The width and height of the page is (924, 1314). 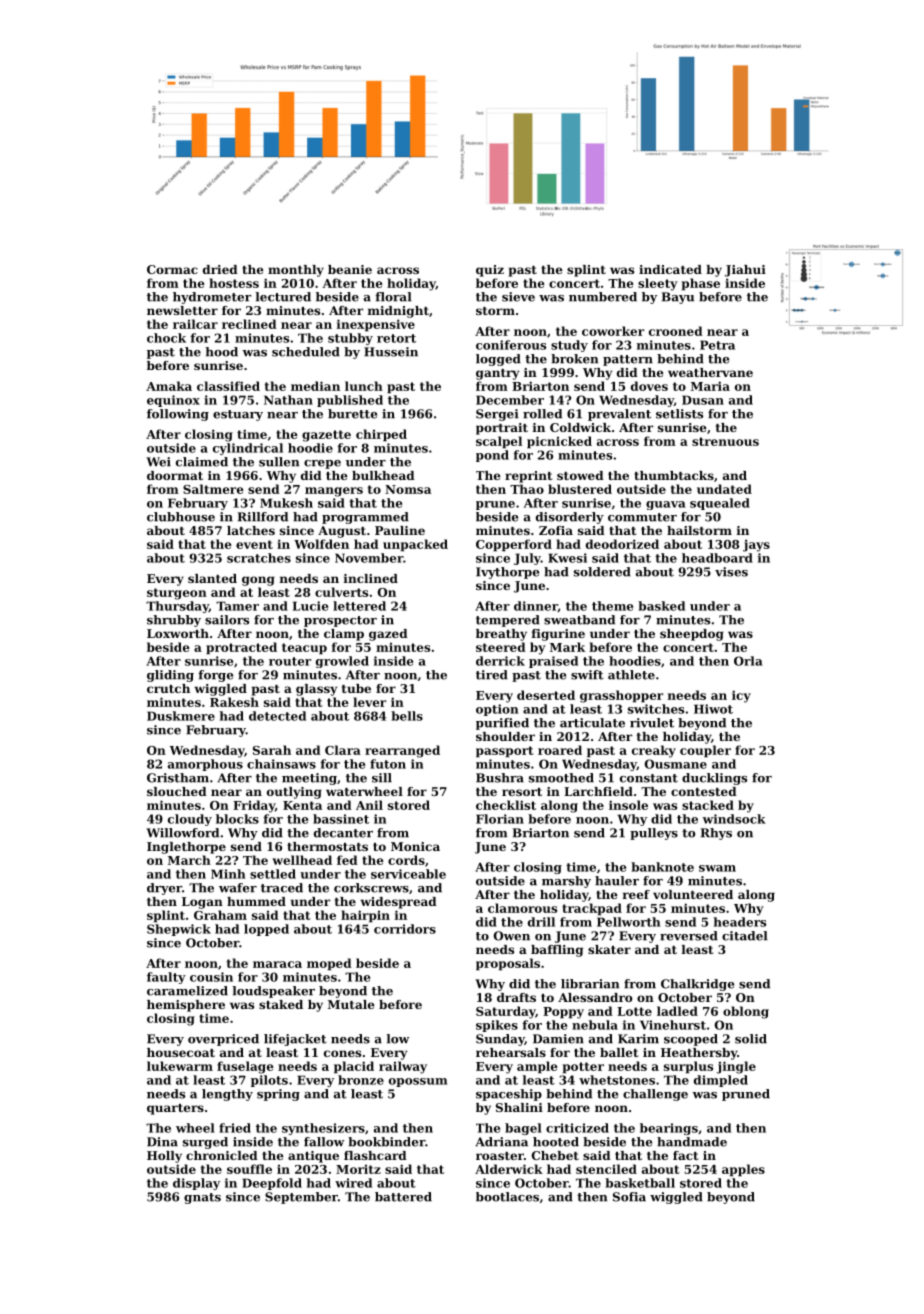 I want to click on reversed, so click(x=689, y=936).
